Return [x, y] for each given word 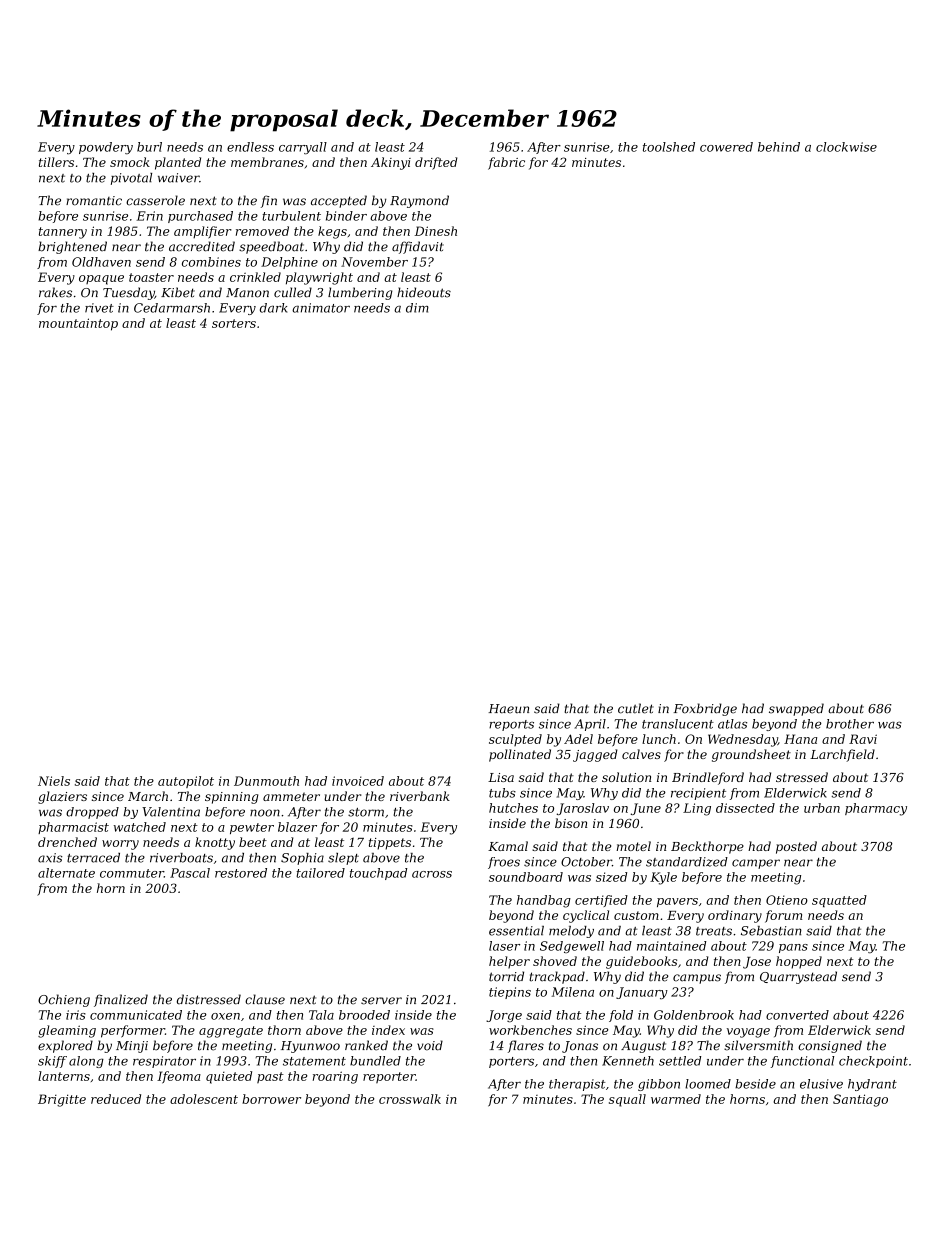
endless [250, 147]
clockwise [846, 147]
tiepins [510, 993]
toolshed [669, 147]
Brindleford [708, 778]
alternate [66, 873]
